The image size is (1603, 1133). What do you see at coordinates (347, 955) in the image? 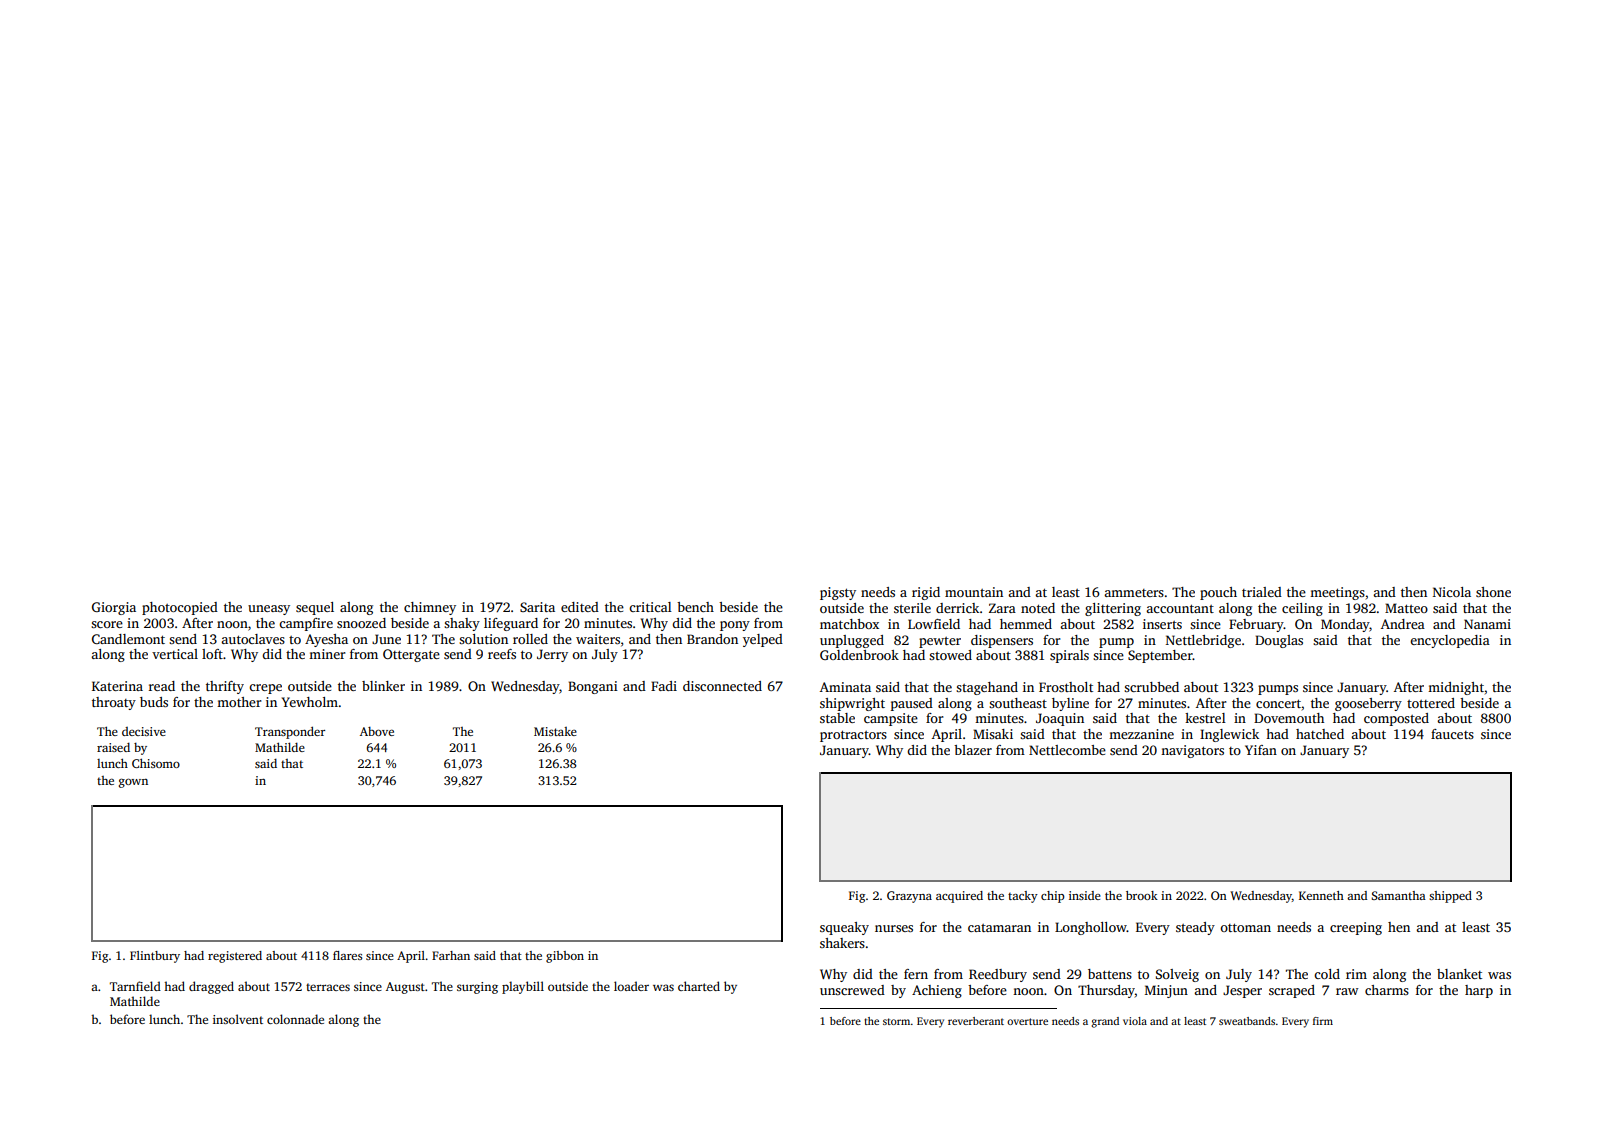
I see `flares` at bounding box center [347, 955].
